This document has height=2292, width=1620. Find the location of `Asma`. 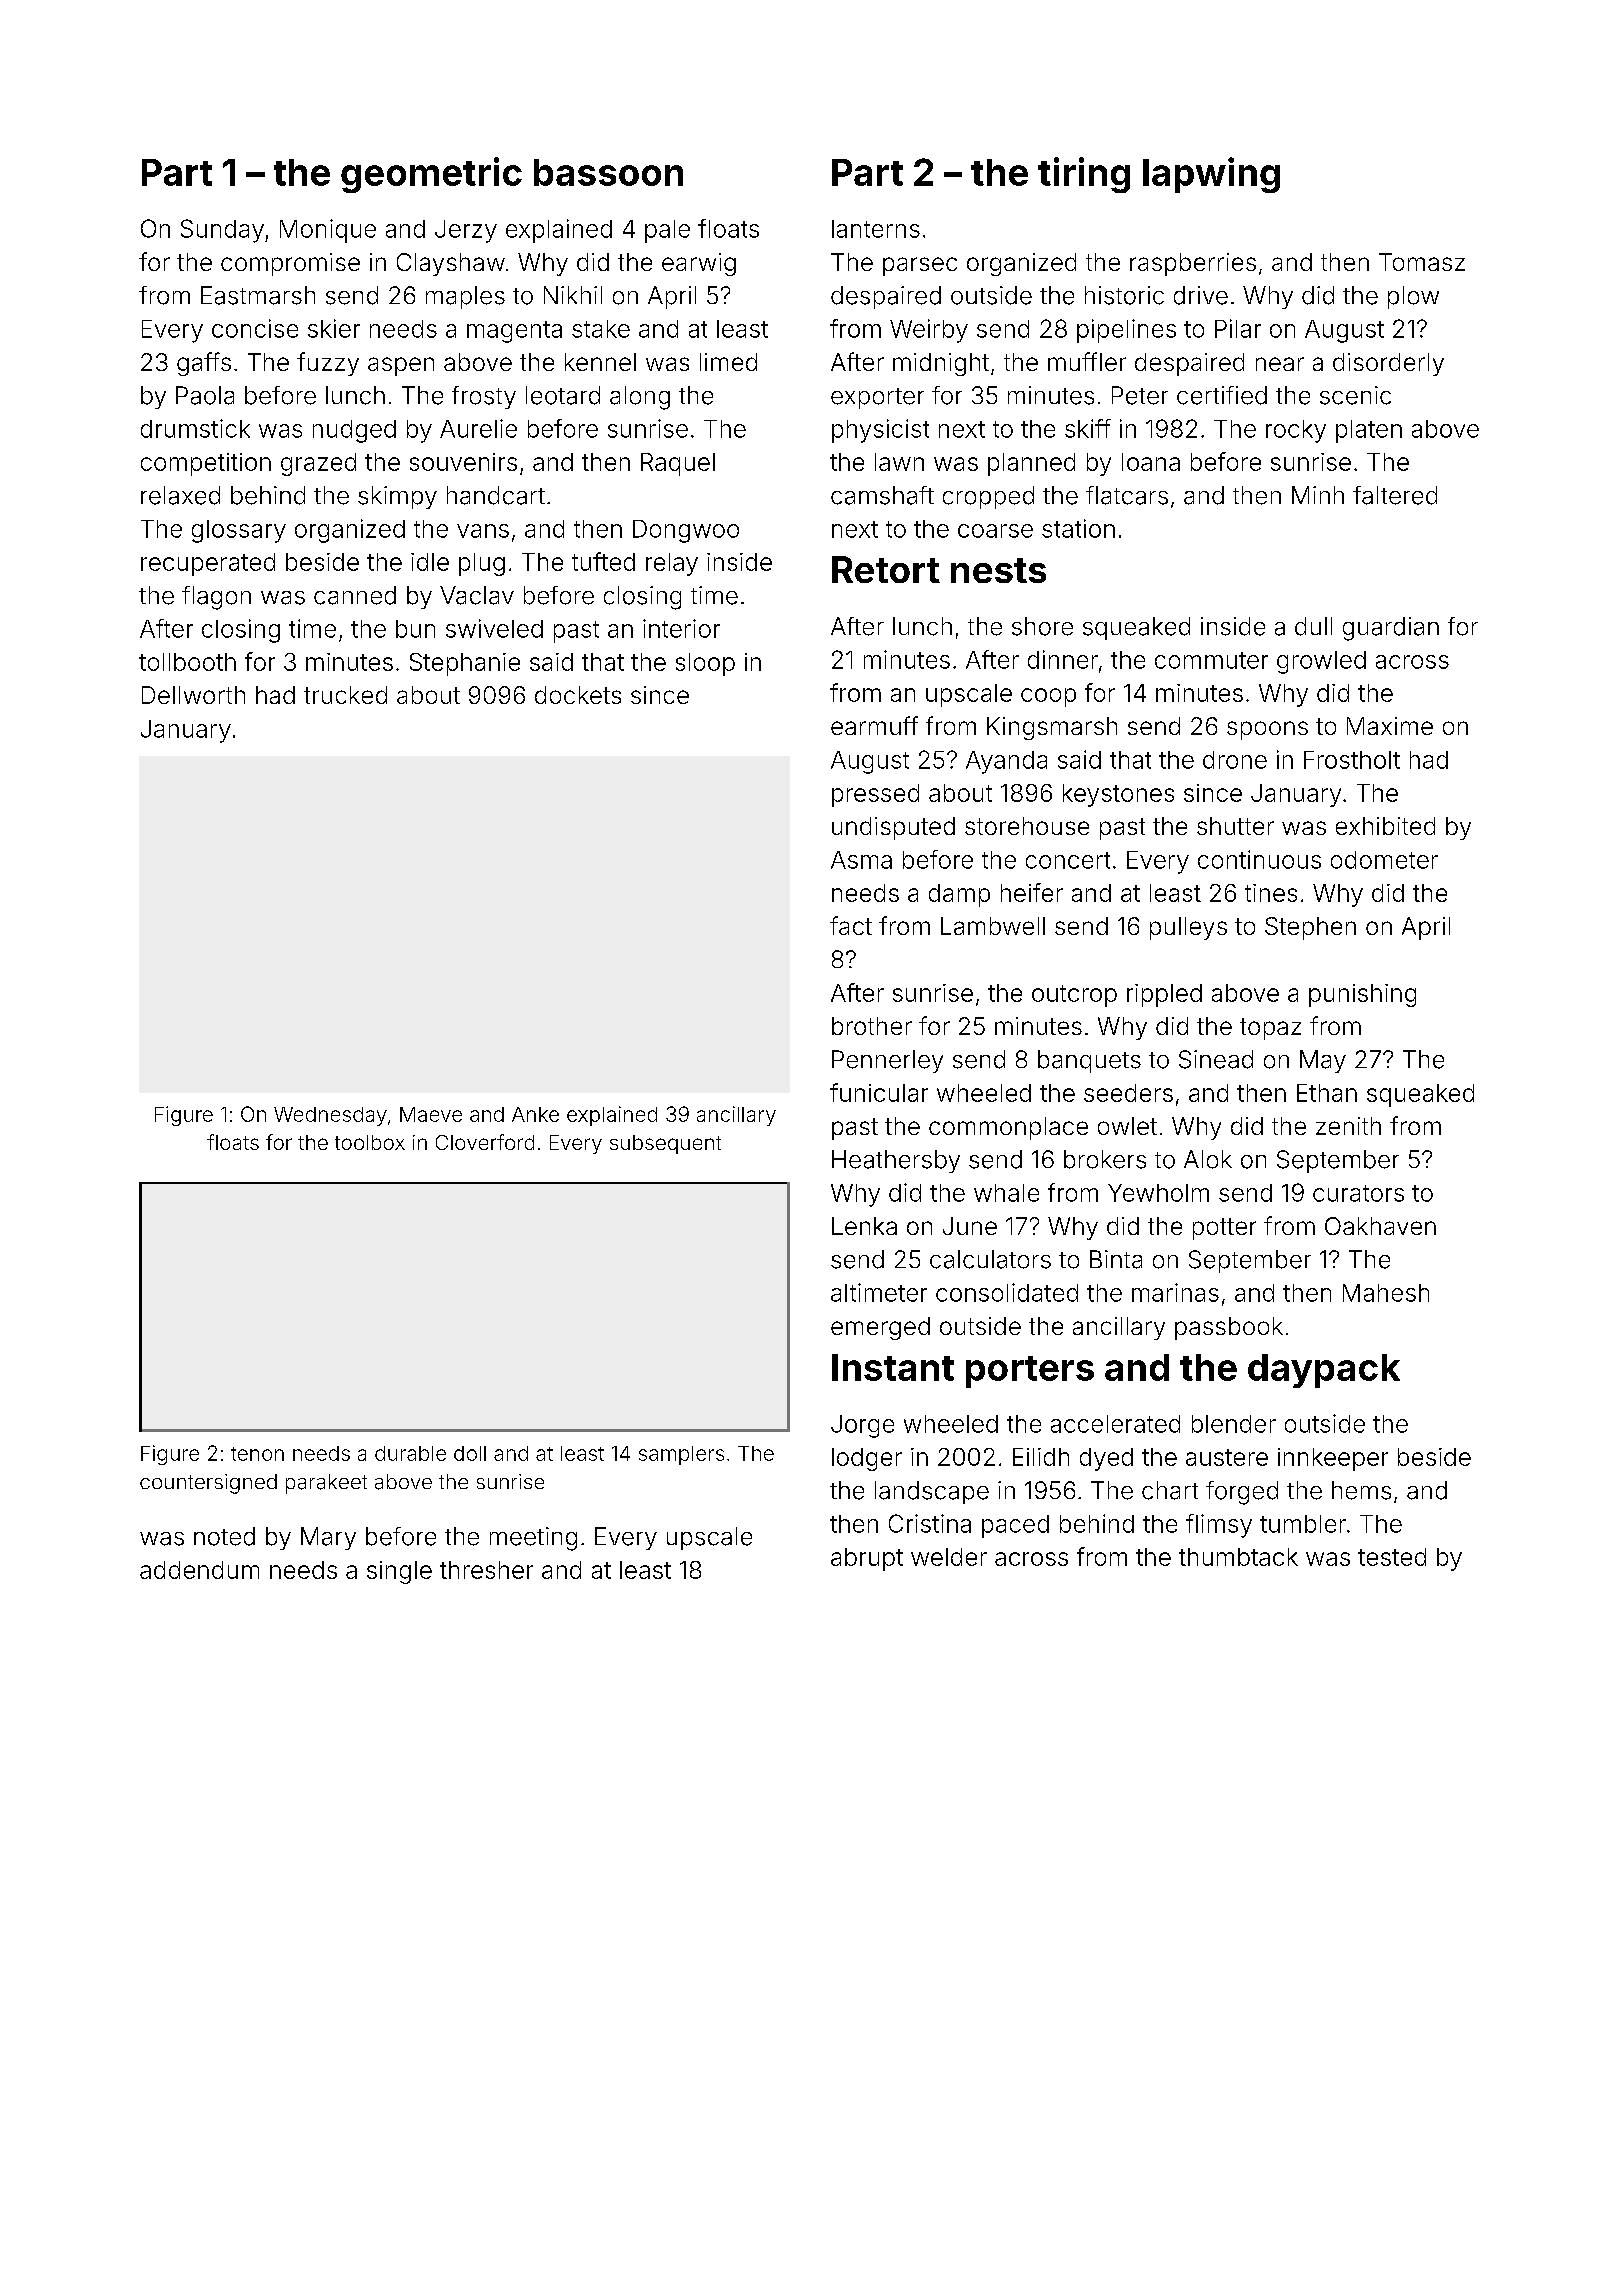

Asma is located at coordinates (861, 860).
